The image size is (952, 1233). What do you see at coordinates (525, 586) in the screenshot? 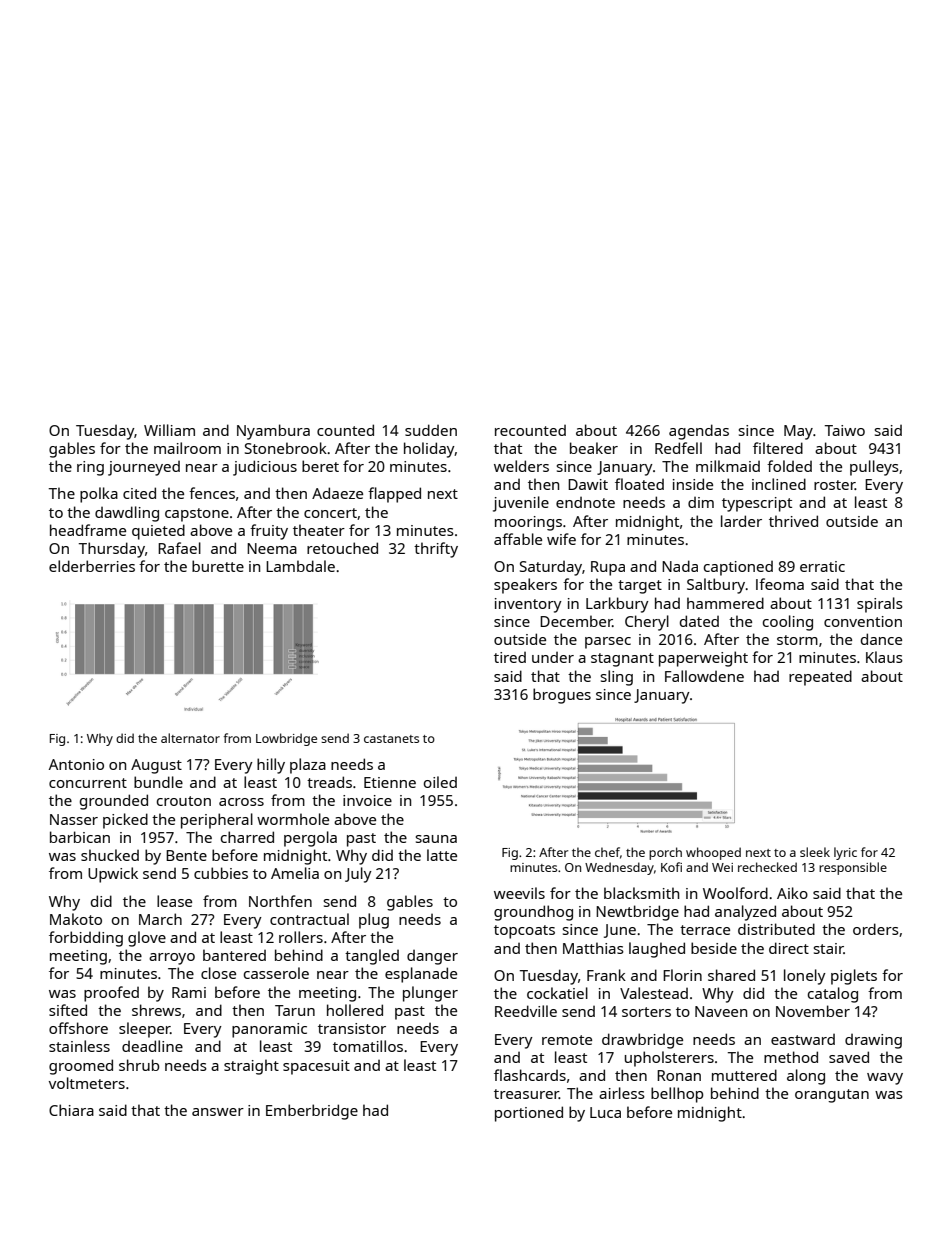
I see `speakers` at bounding box center [525, 586].
